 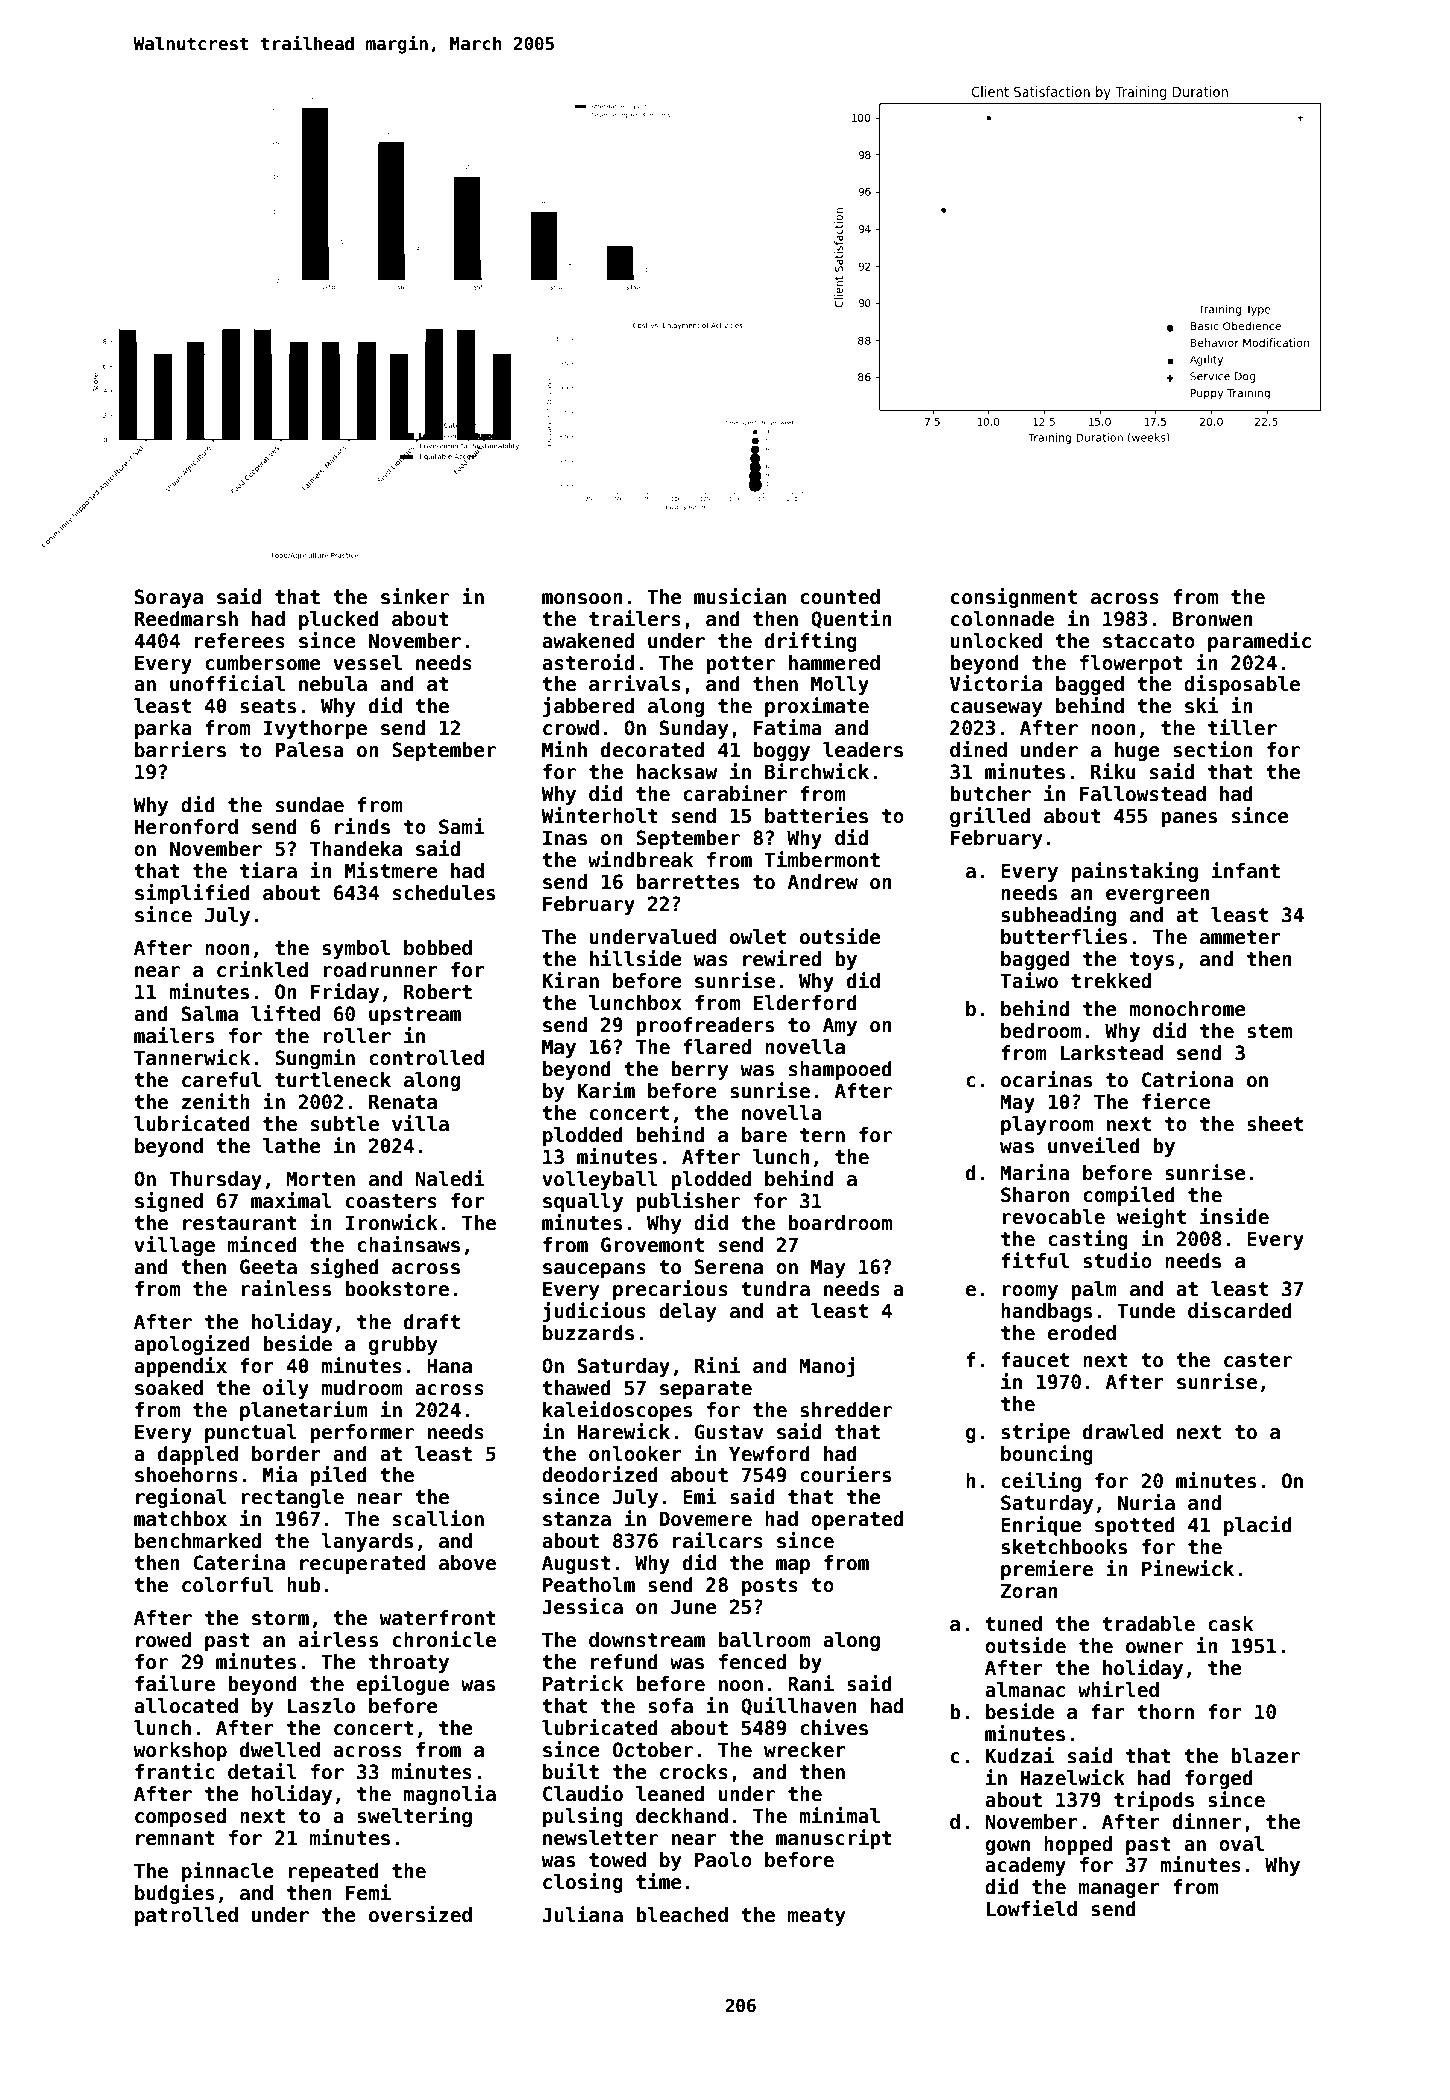 I want to click on unveiled, so click(x=1094, y=1145).
